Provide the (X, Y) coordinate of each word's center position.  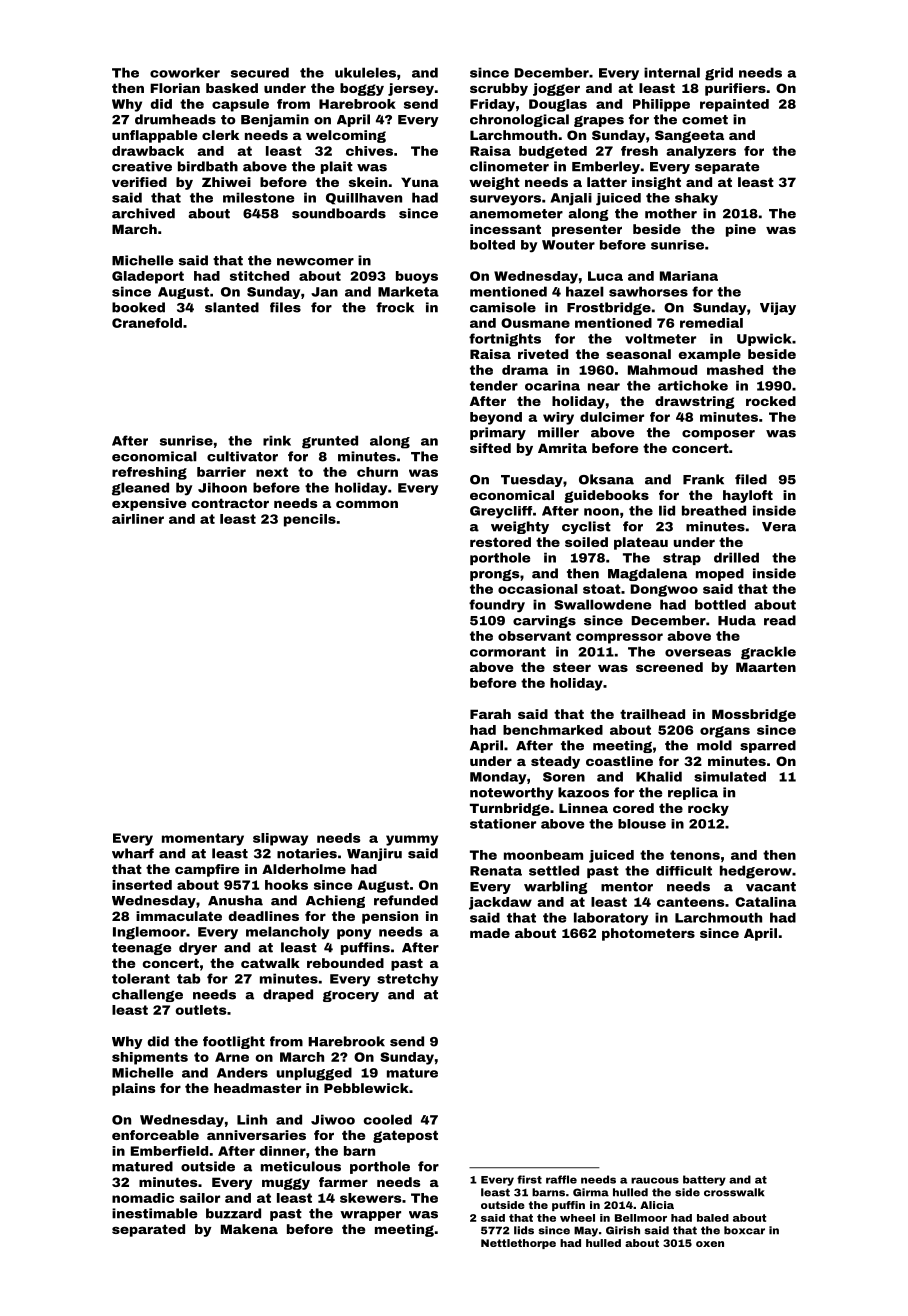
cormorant (508, 652)
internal (672, 72)
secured (260, 72)
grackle (768, 653)
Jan (324, 292)
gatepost (405, 1136)
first (529, 1179)
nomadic (143, 1198)
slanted (232, 307)
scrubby (499, 89)
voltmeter (660, 338)
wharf (133, 853)
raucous (655, 1180)
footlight (234, 1042)
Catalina (765, 902)
